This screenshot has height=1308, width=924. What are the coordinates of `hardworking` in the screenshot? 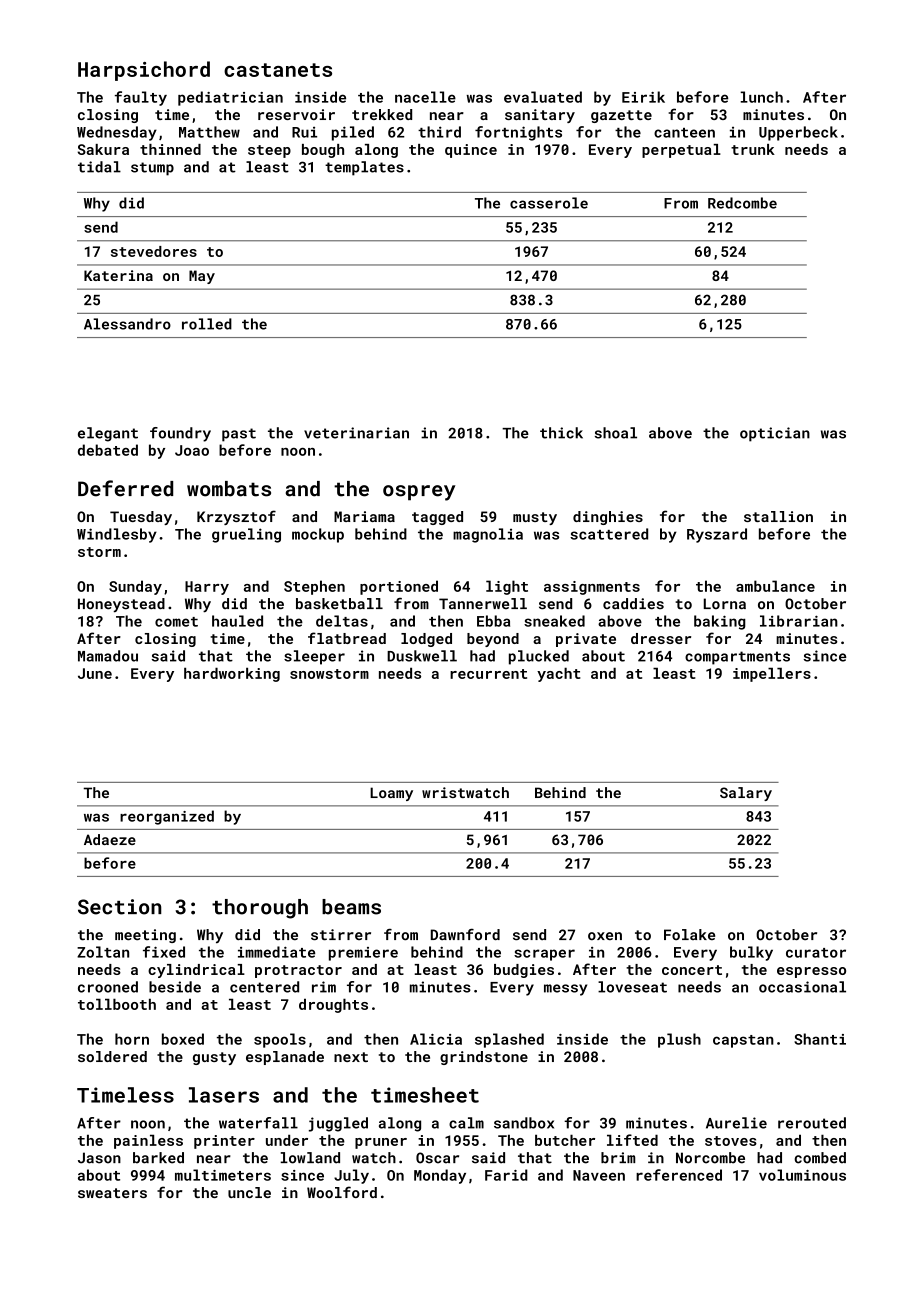 It's located at (232, 674).
